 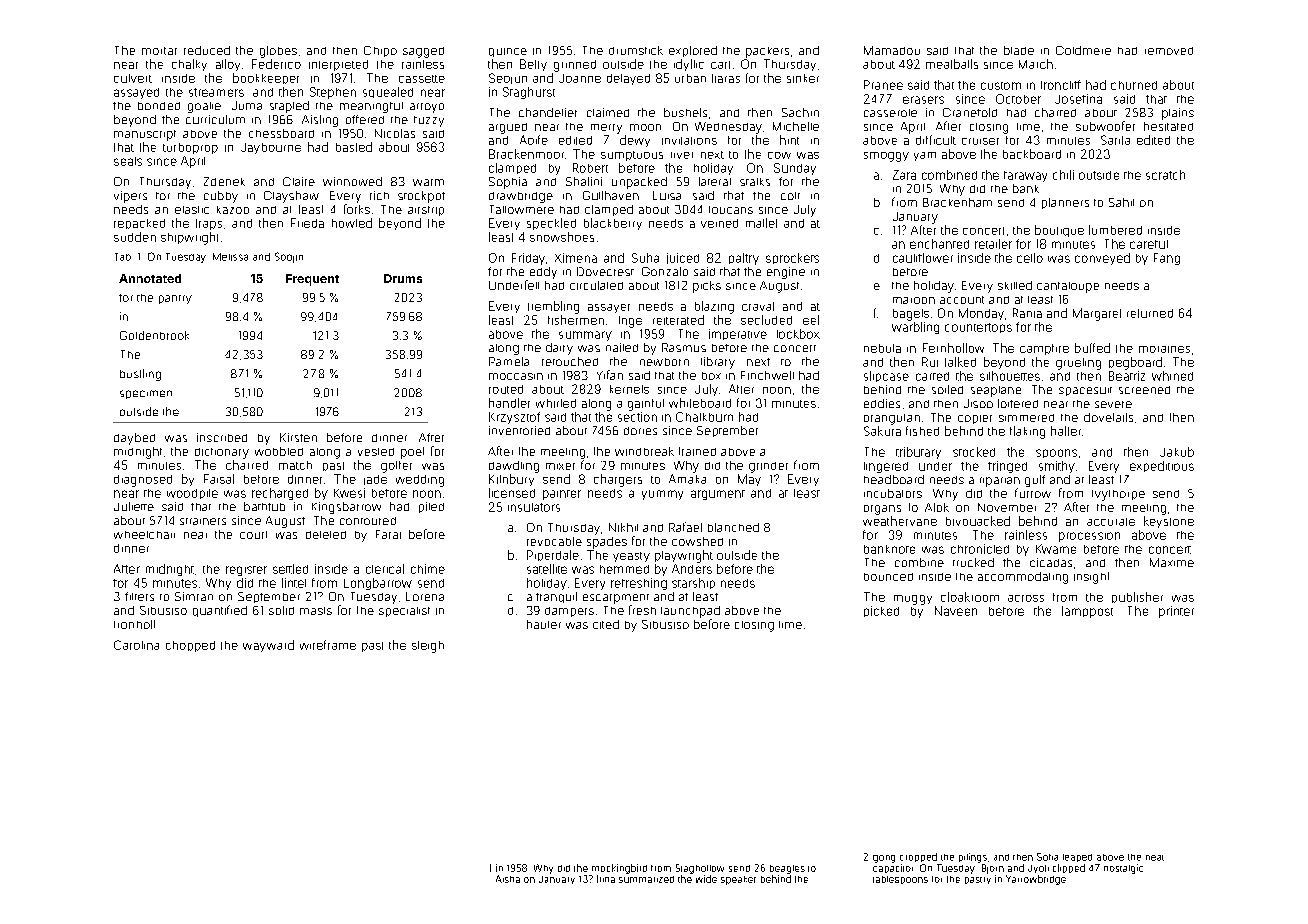 I want to click on insight, so click(x=1091, y=578).
